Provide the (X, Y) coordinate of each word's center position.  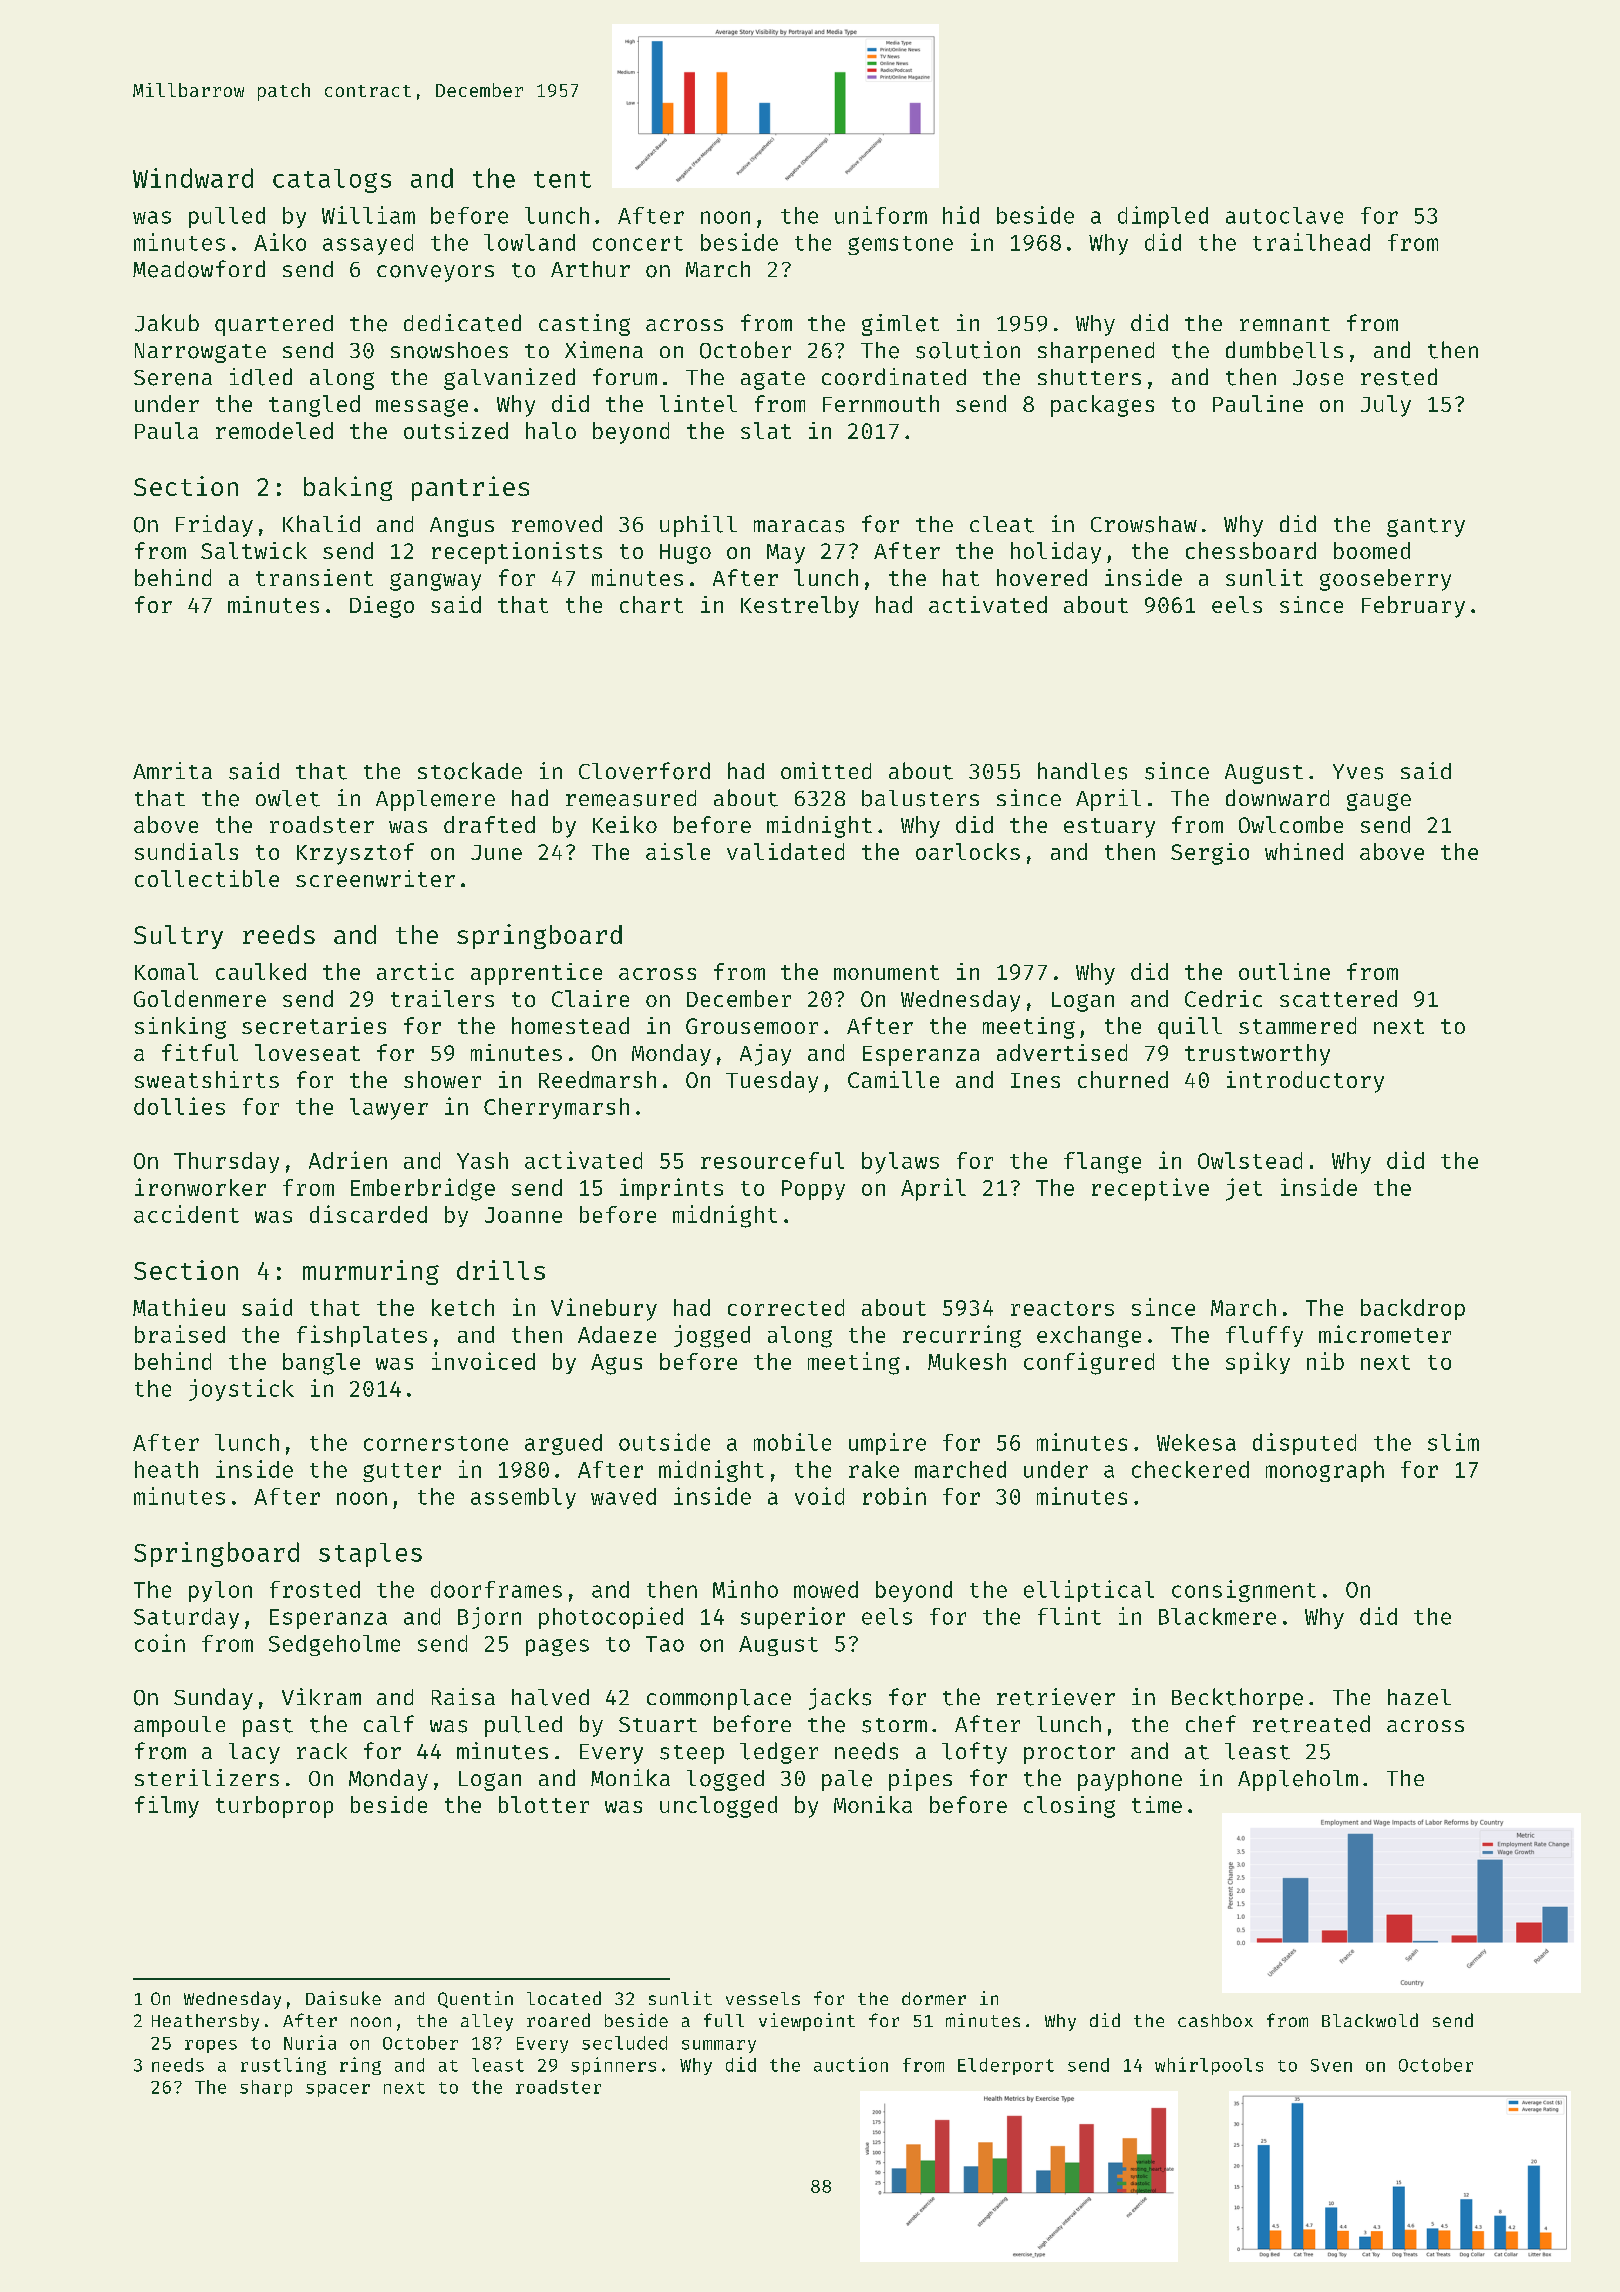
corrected (786, 1307)
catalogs (332, 181)
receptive (1150, 1189)
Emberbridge (423, 1189)
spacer (338, 2090)
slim (1453, 1442)
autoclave (1284, 215)
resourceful (772, 1160)
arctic (415, 971)
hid (961, 215)
